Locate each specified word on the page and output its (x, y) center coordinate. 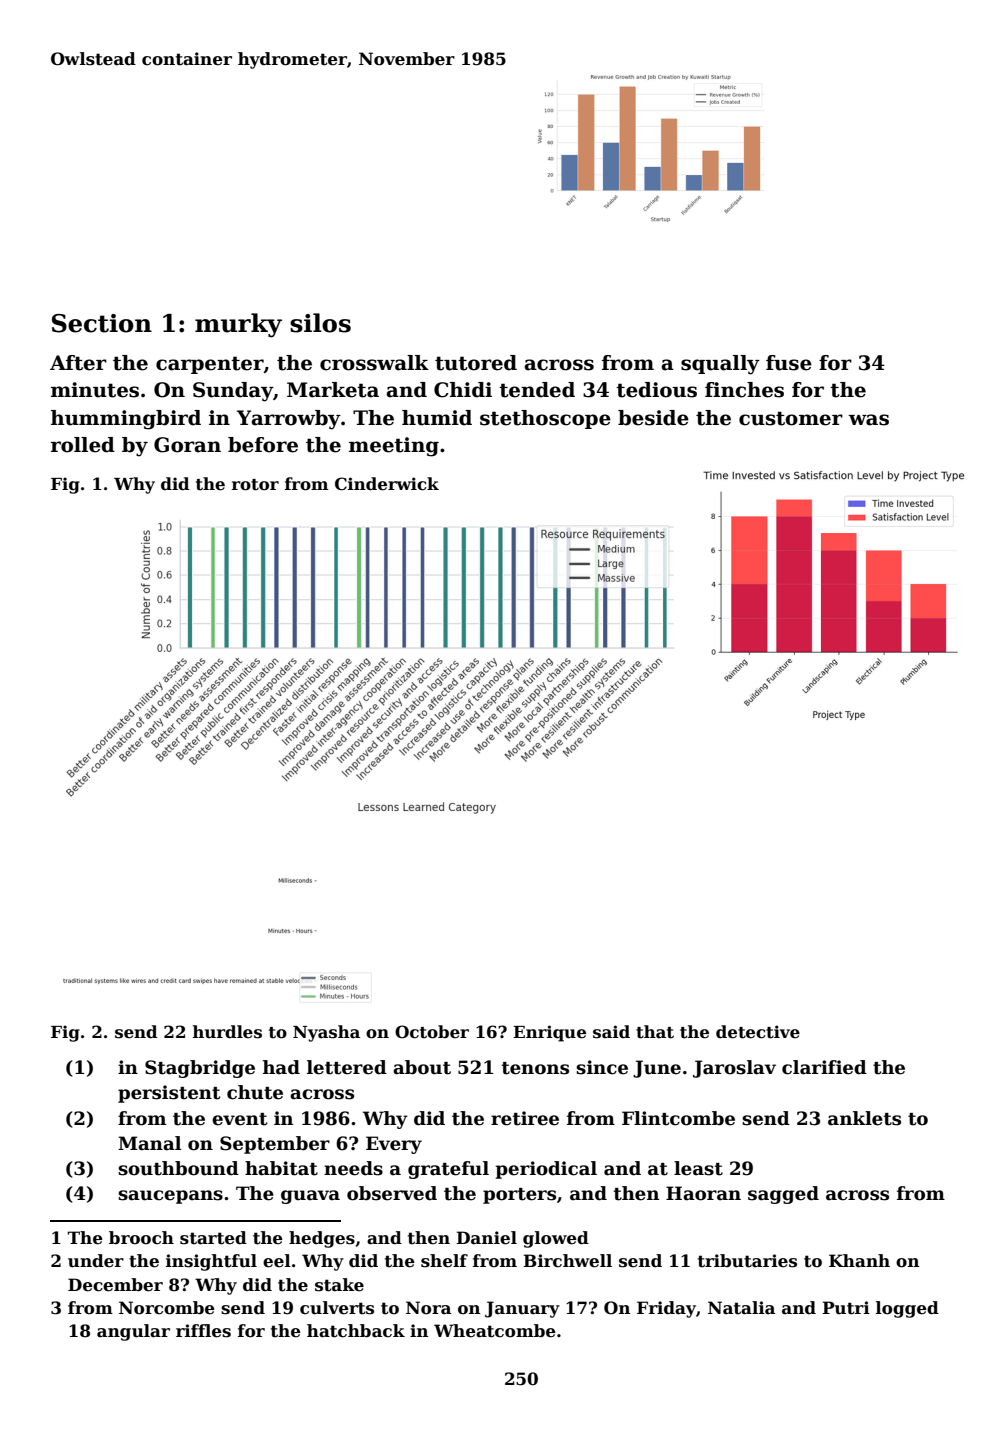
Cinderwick (387, 484)
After (78, 363)
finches (744, 390)
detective (758, 1032)
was (868, 420)
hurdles (227, 1032)
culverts (337, 1308)
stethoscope (545, 419)
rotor (255, 485)
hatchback (356, 1331)
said (611, 1032)
